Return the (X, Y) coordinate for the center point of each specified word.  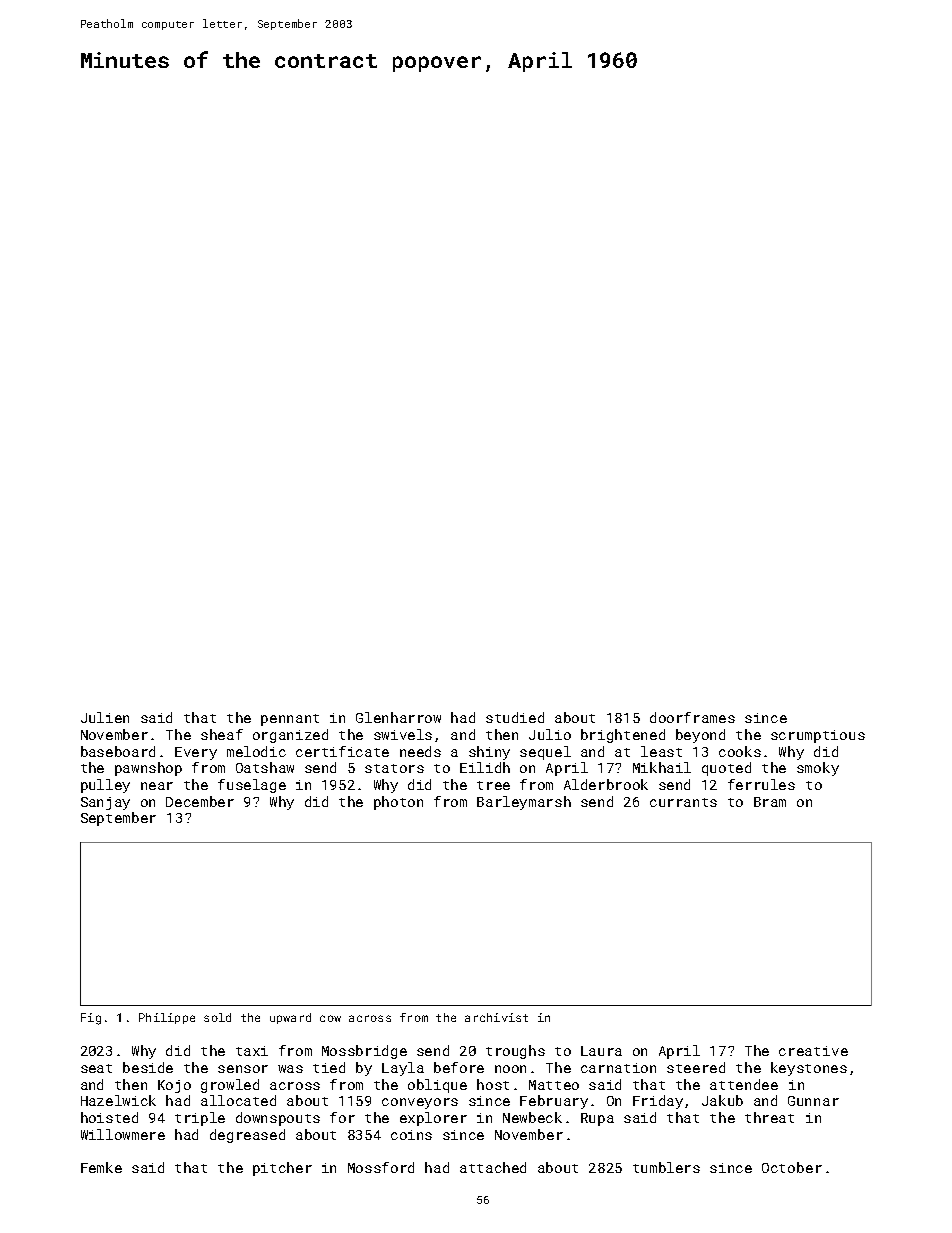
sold (217, 1017)
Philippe (167, 1018)
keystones (809, 1069)
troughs (515, 1052)
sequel (545, 753)
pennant (290, 720)
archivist (496, 1017)
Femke (101, 1167)
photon (398, 803)
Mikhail (662, 767)
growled (230, 1086)
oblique (437, 1086)
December (200, 801)
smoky (818, 769)
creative (813, 1051)
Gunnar (813, 1101)
